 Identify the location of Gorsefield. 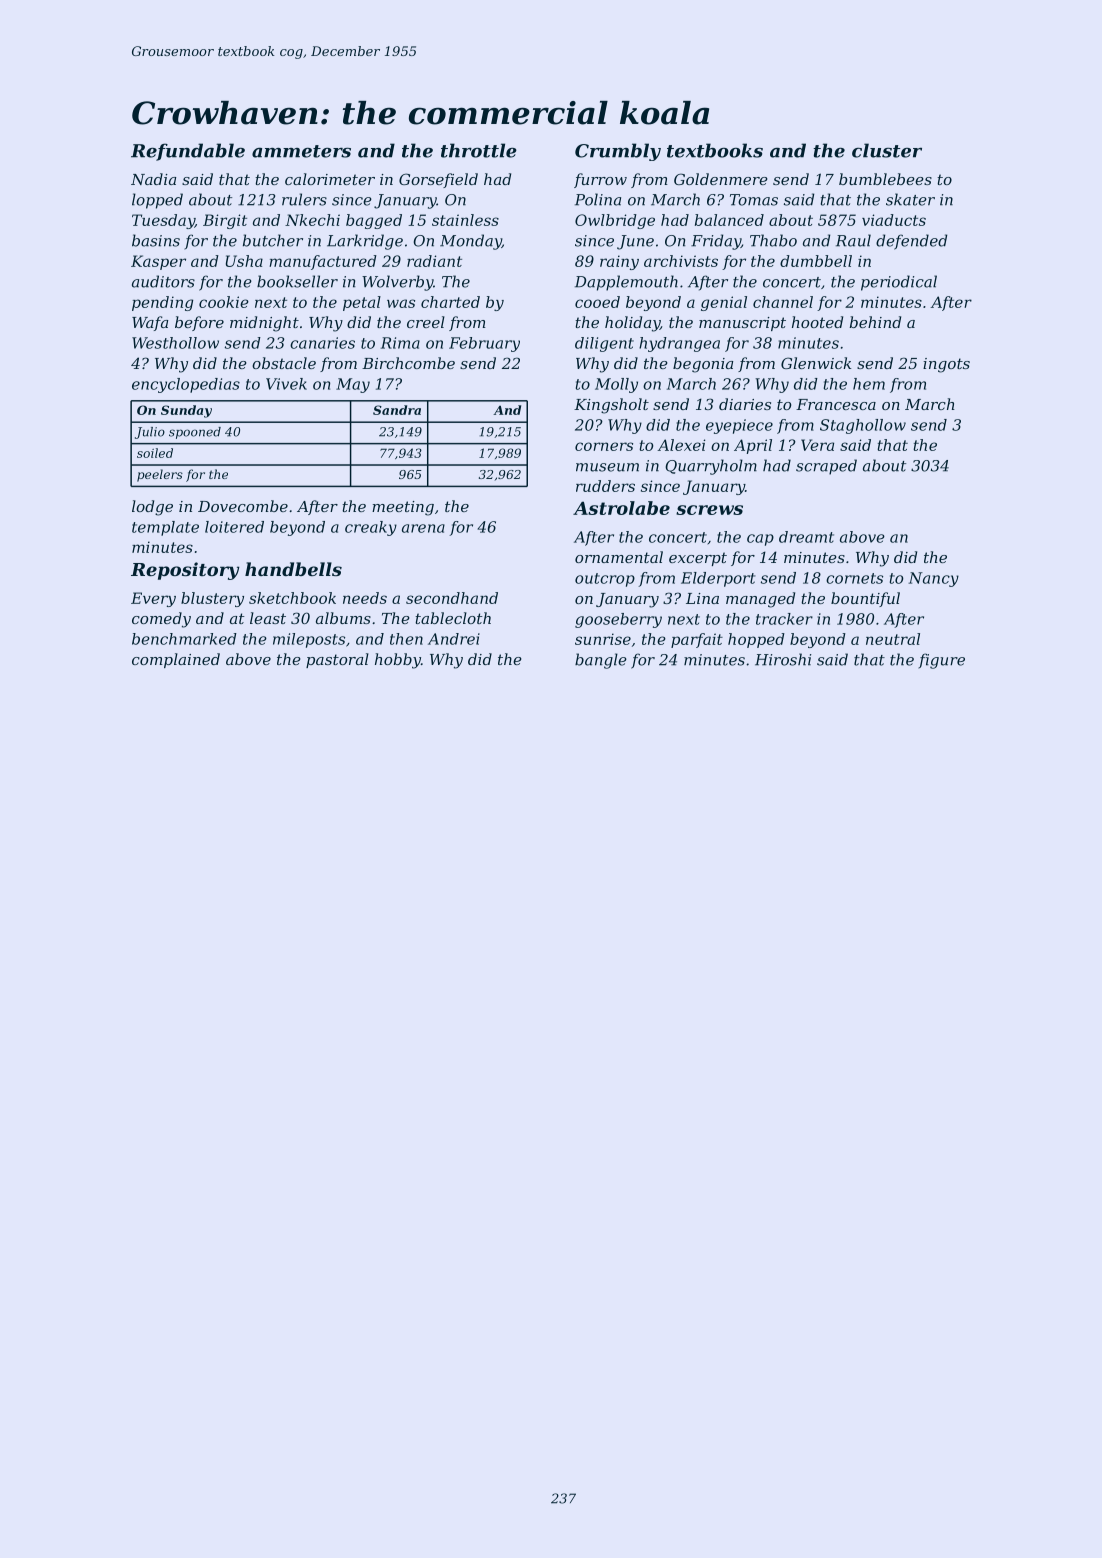
(438, 180).
